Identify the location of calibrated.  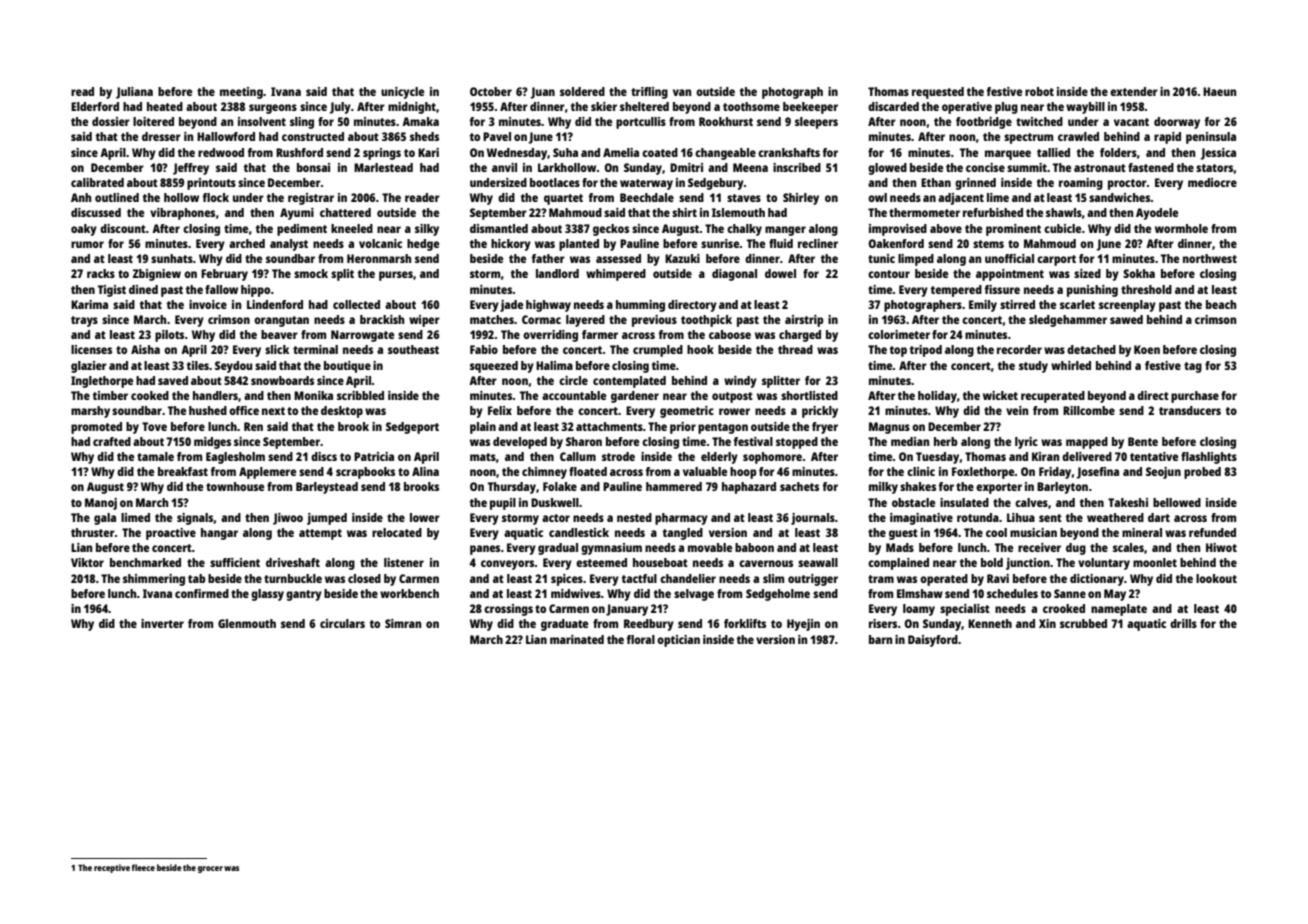
(97, 182).
